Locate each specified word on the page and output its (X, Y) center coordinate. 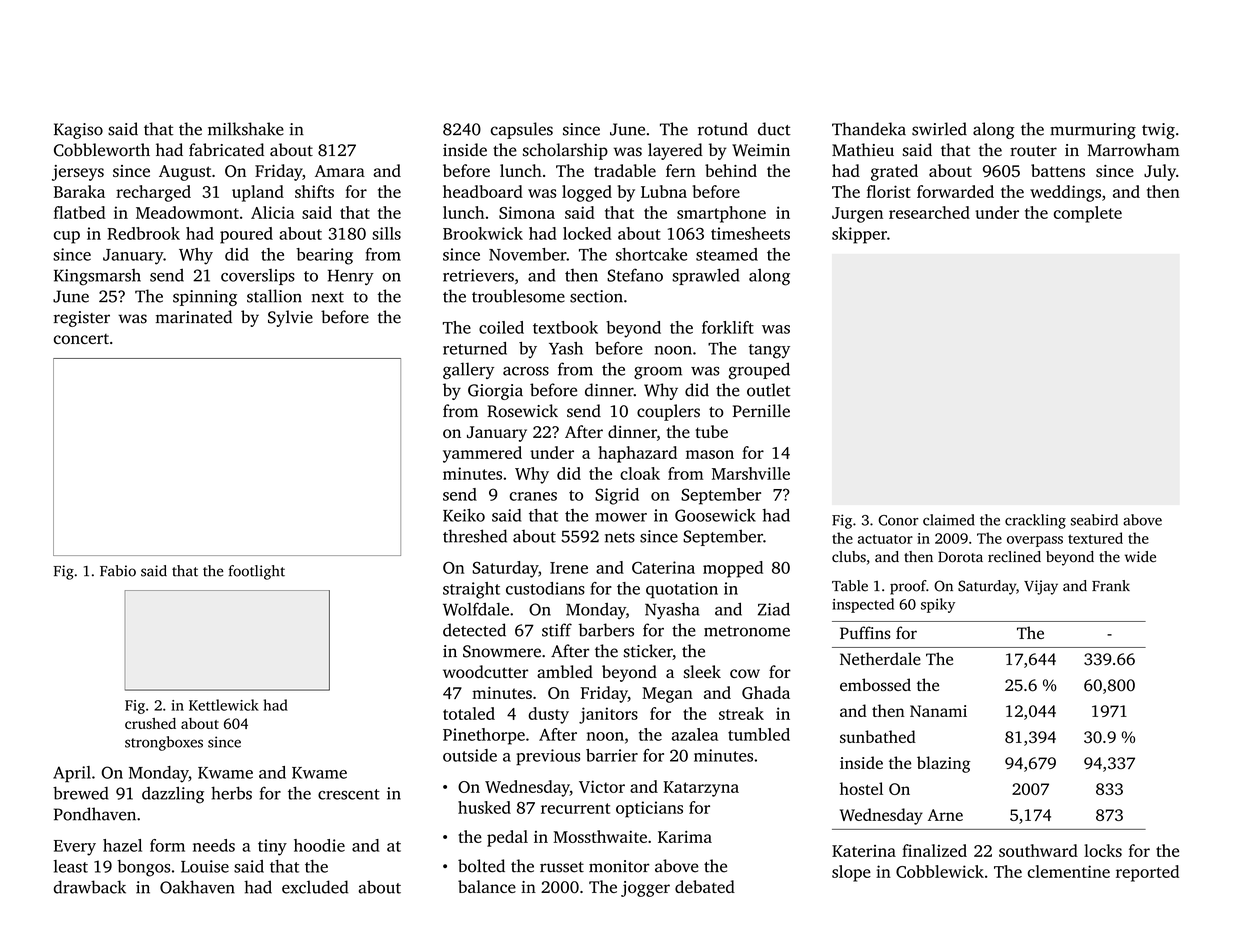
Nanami (938, 711)
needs (214, 845)
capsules (522, 130)
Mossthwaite (600, 836)
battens (1058, 170)
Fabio (118, 571)
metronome (747, 631)
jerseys (78, 173)
